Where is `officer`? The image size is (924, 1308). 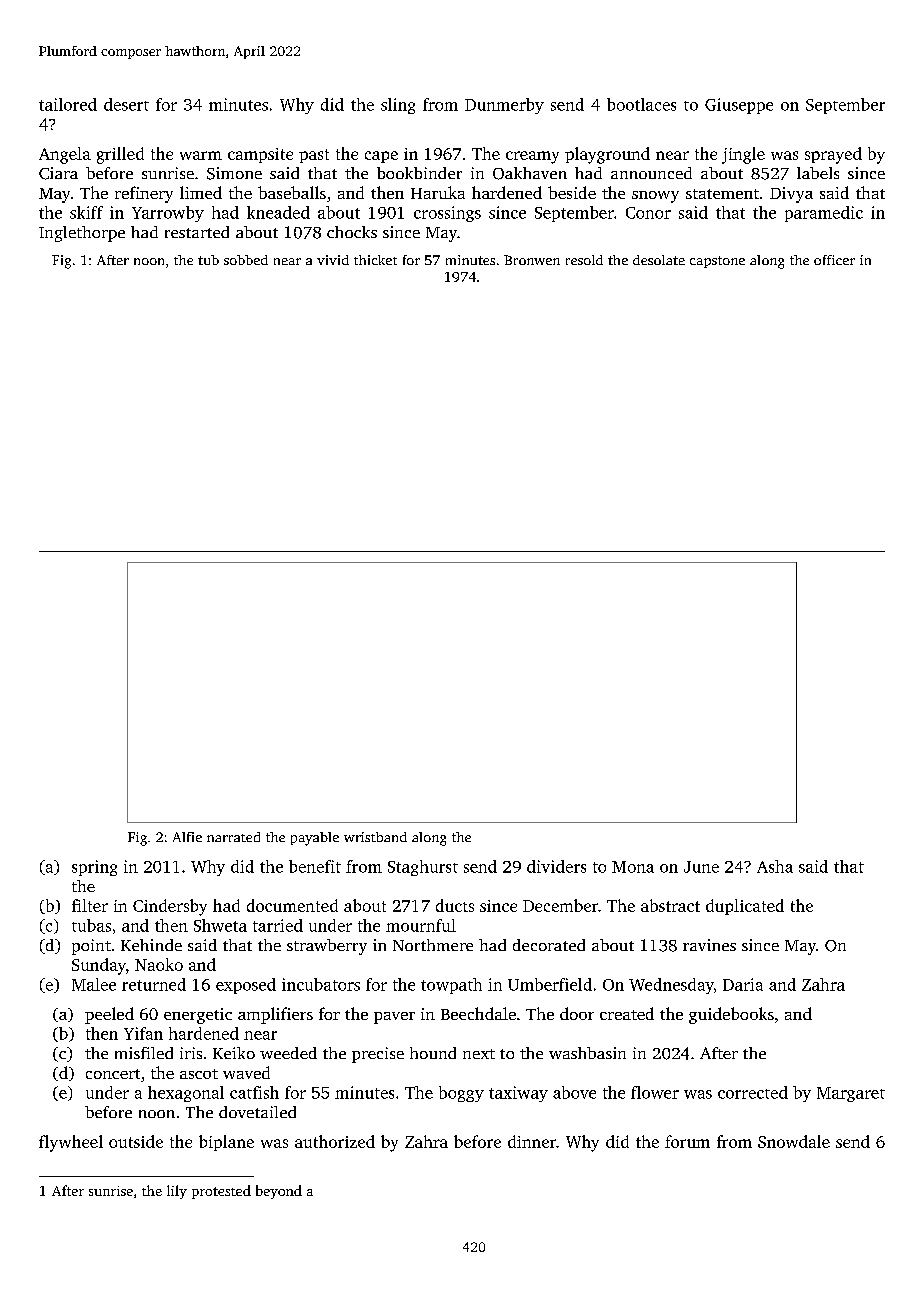 officer is located at coordinates (834, 260).
